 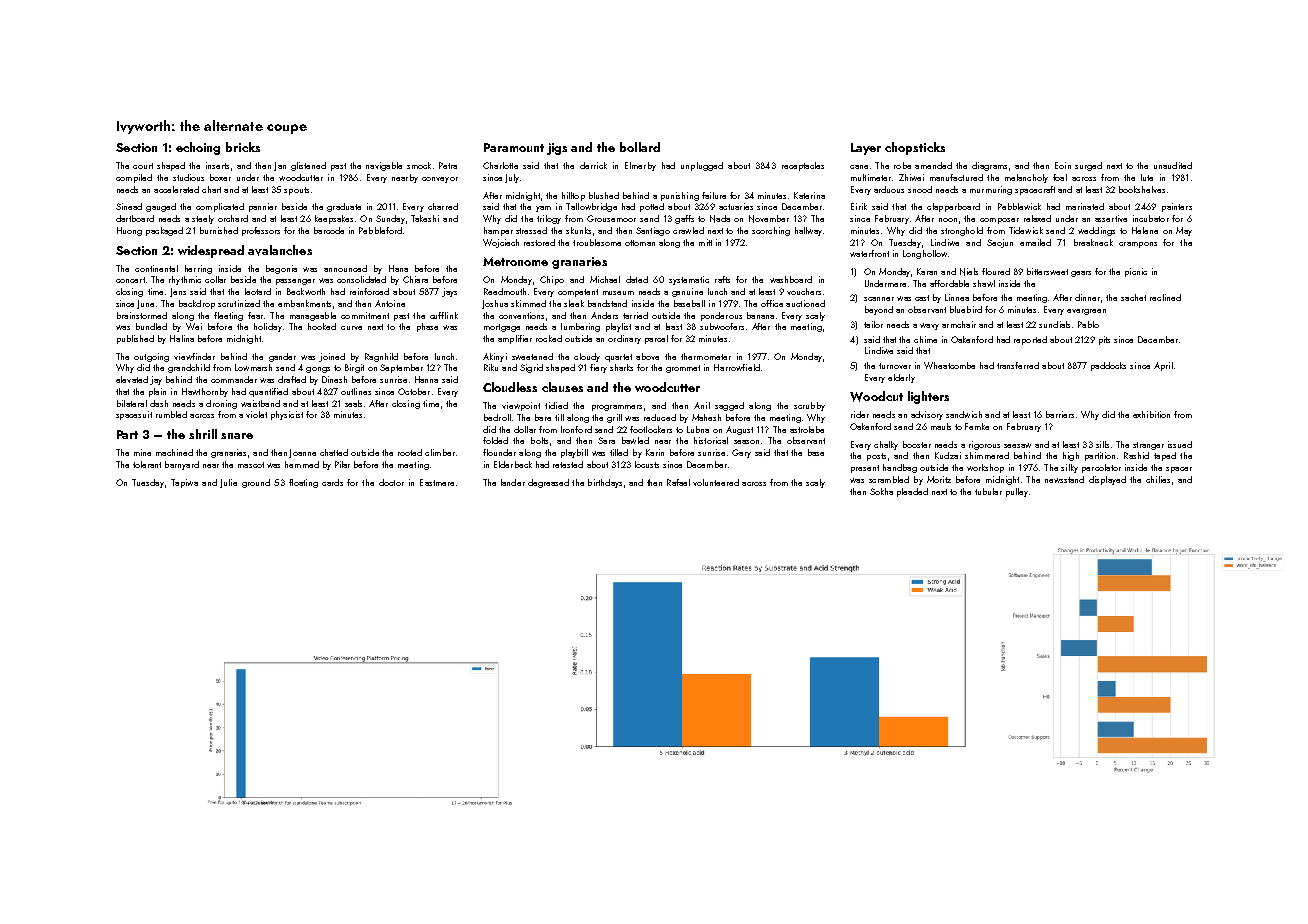 What do you see at coordinates (220, 177) in the document?
I see `boxer` at bounding box center [220, 177].
